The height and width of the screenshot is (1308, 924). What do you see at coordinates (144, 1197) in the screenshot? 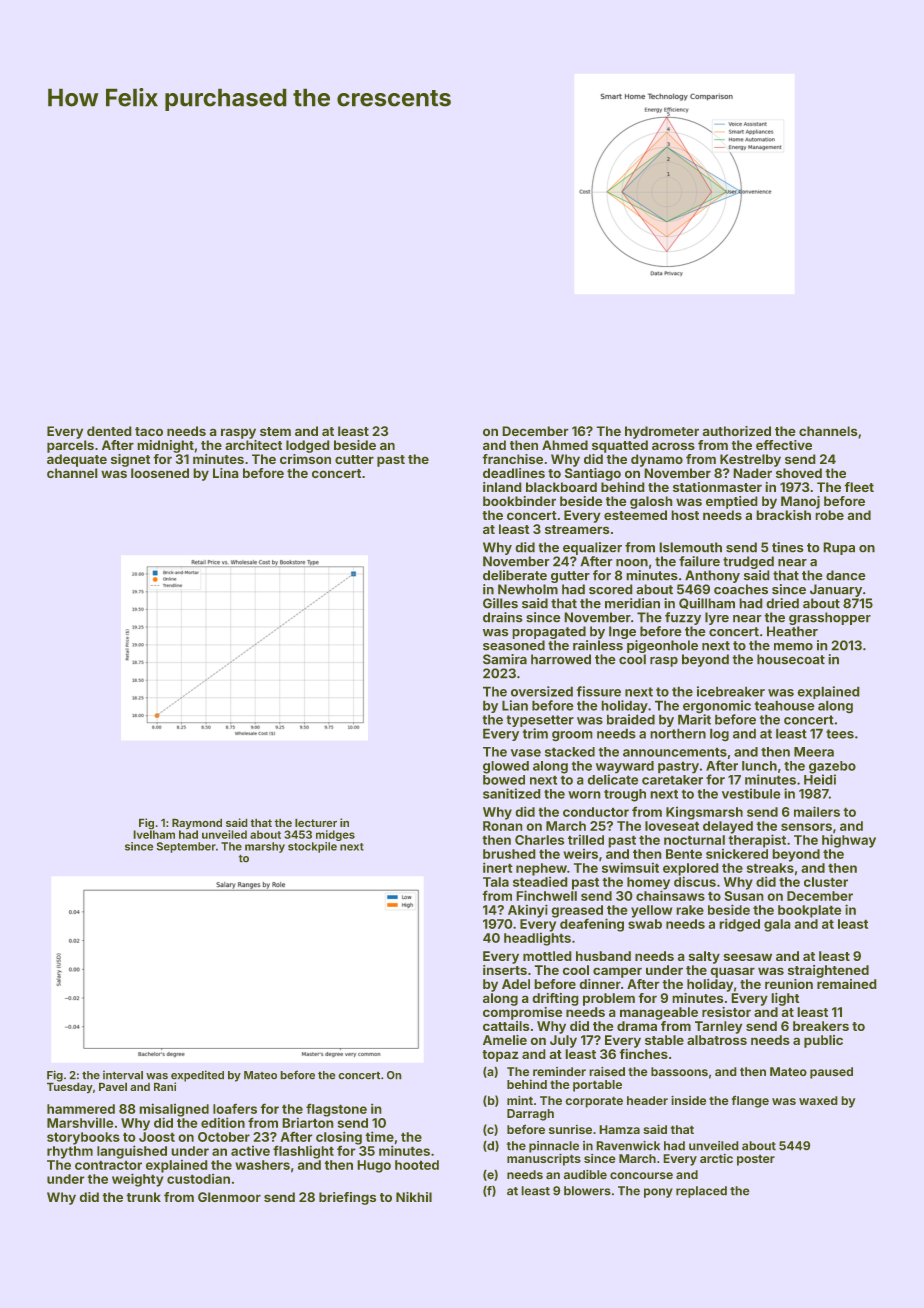
I see `trunk` at bounding box center [144, 1197].
